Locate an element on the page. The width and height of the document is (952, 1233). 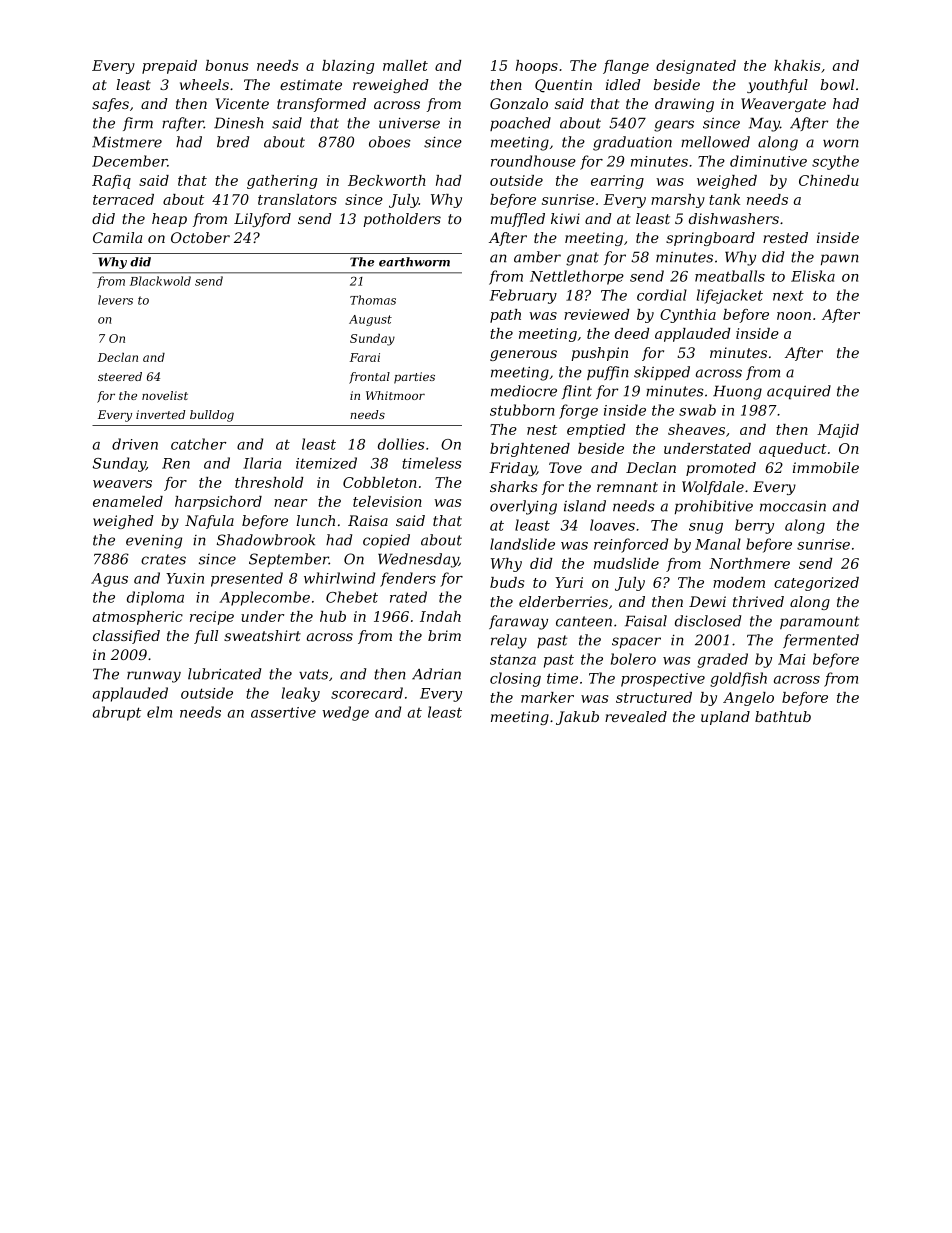
Chinedu is located at coordinates (829, 180).
